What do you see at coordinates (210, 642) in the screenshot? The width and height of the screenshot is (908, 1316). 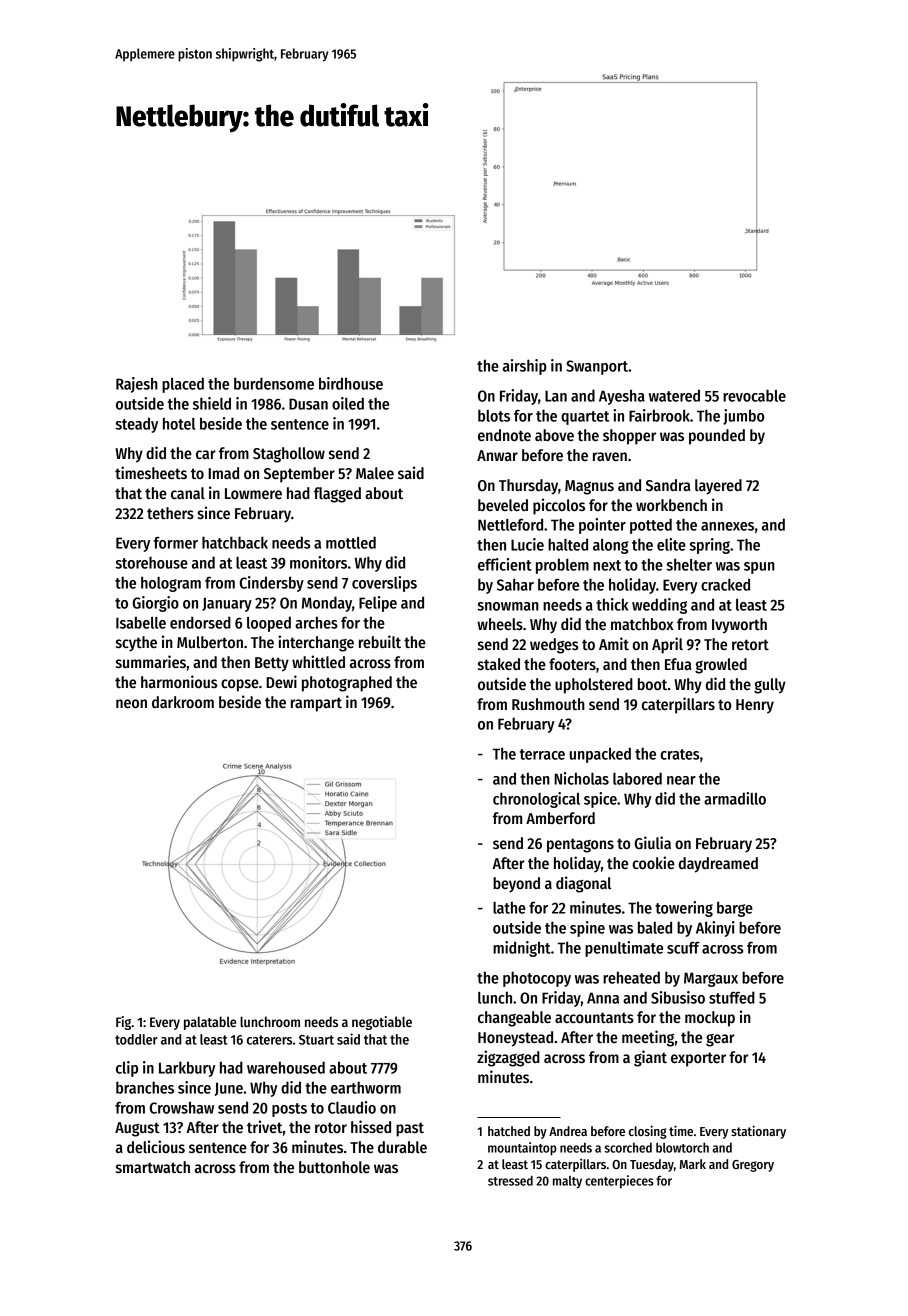 I see `Mulberton` at bounding box center [210, 642].
